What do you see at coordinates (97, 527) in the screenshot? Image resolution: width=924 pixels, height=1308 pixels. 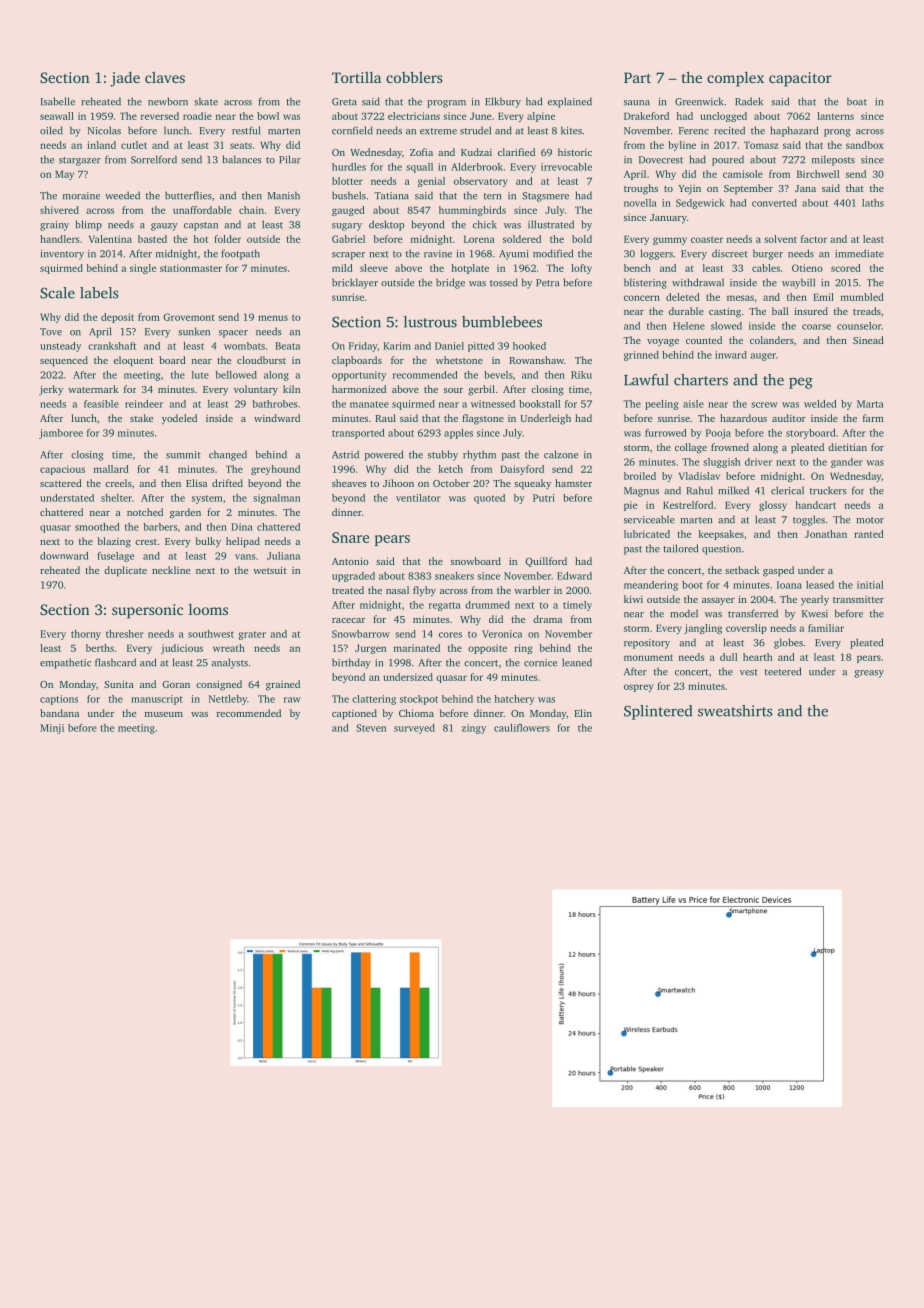 I see `smoothed` at bounding box center [97, 527].
